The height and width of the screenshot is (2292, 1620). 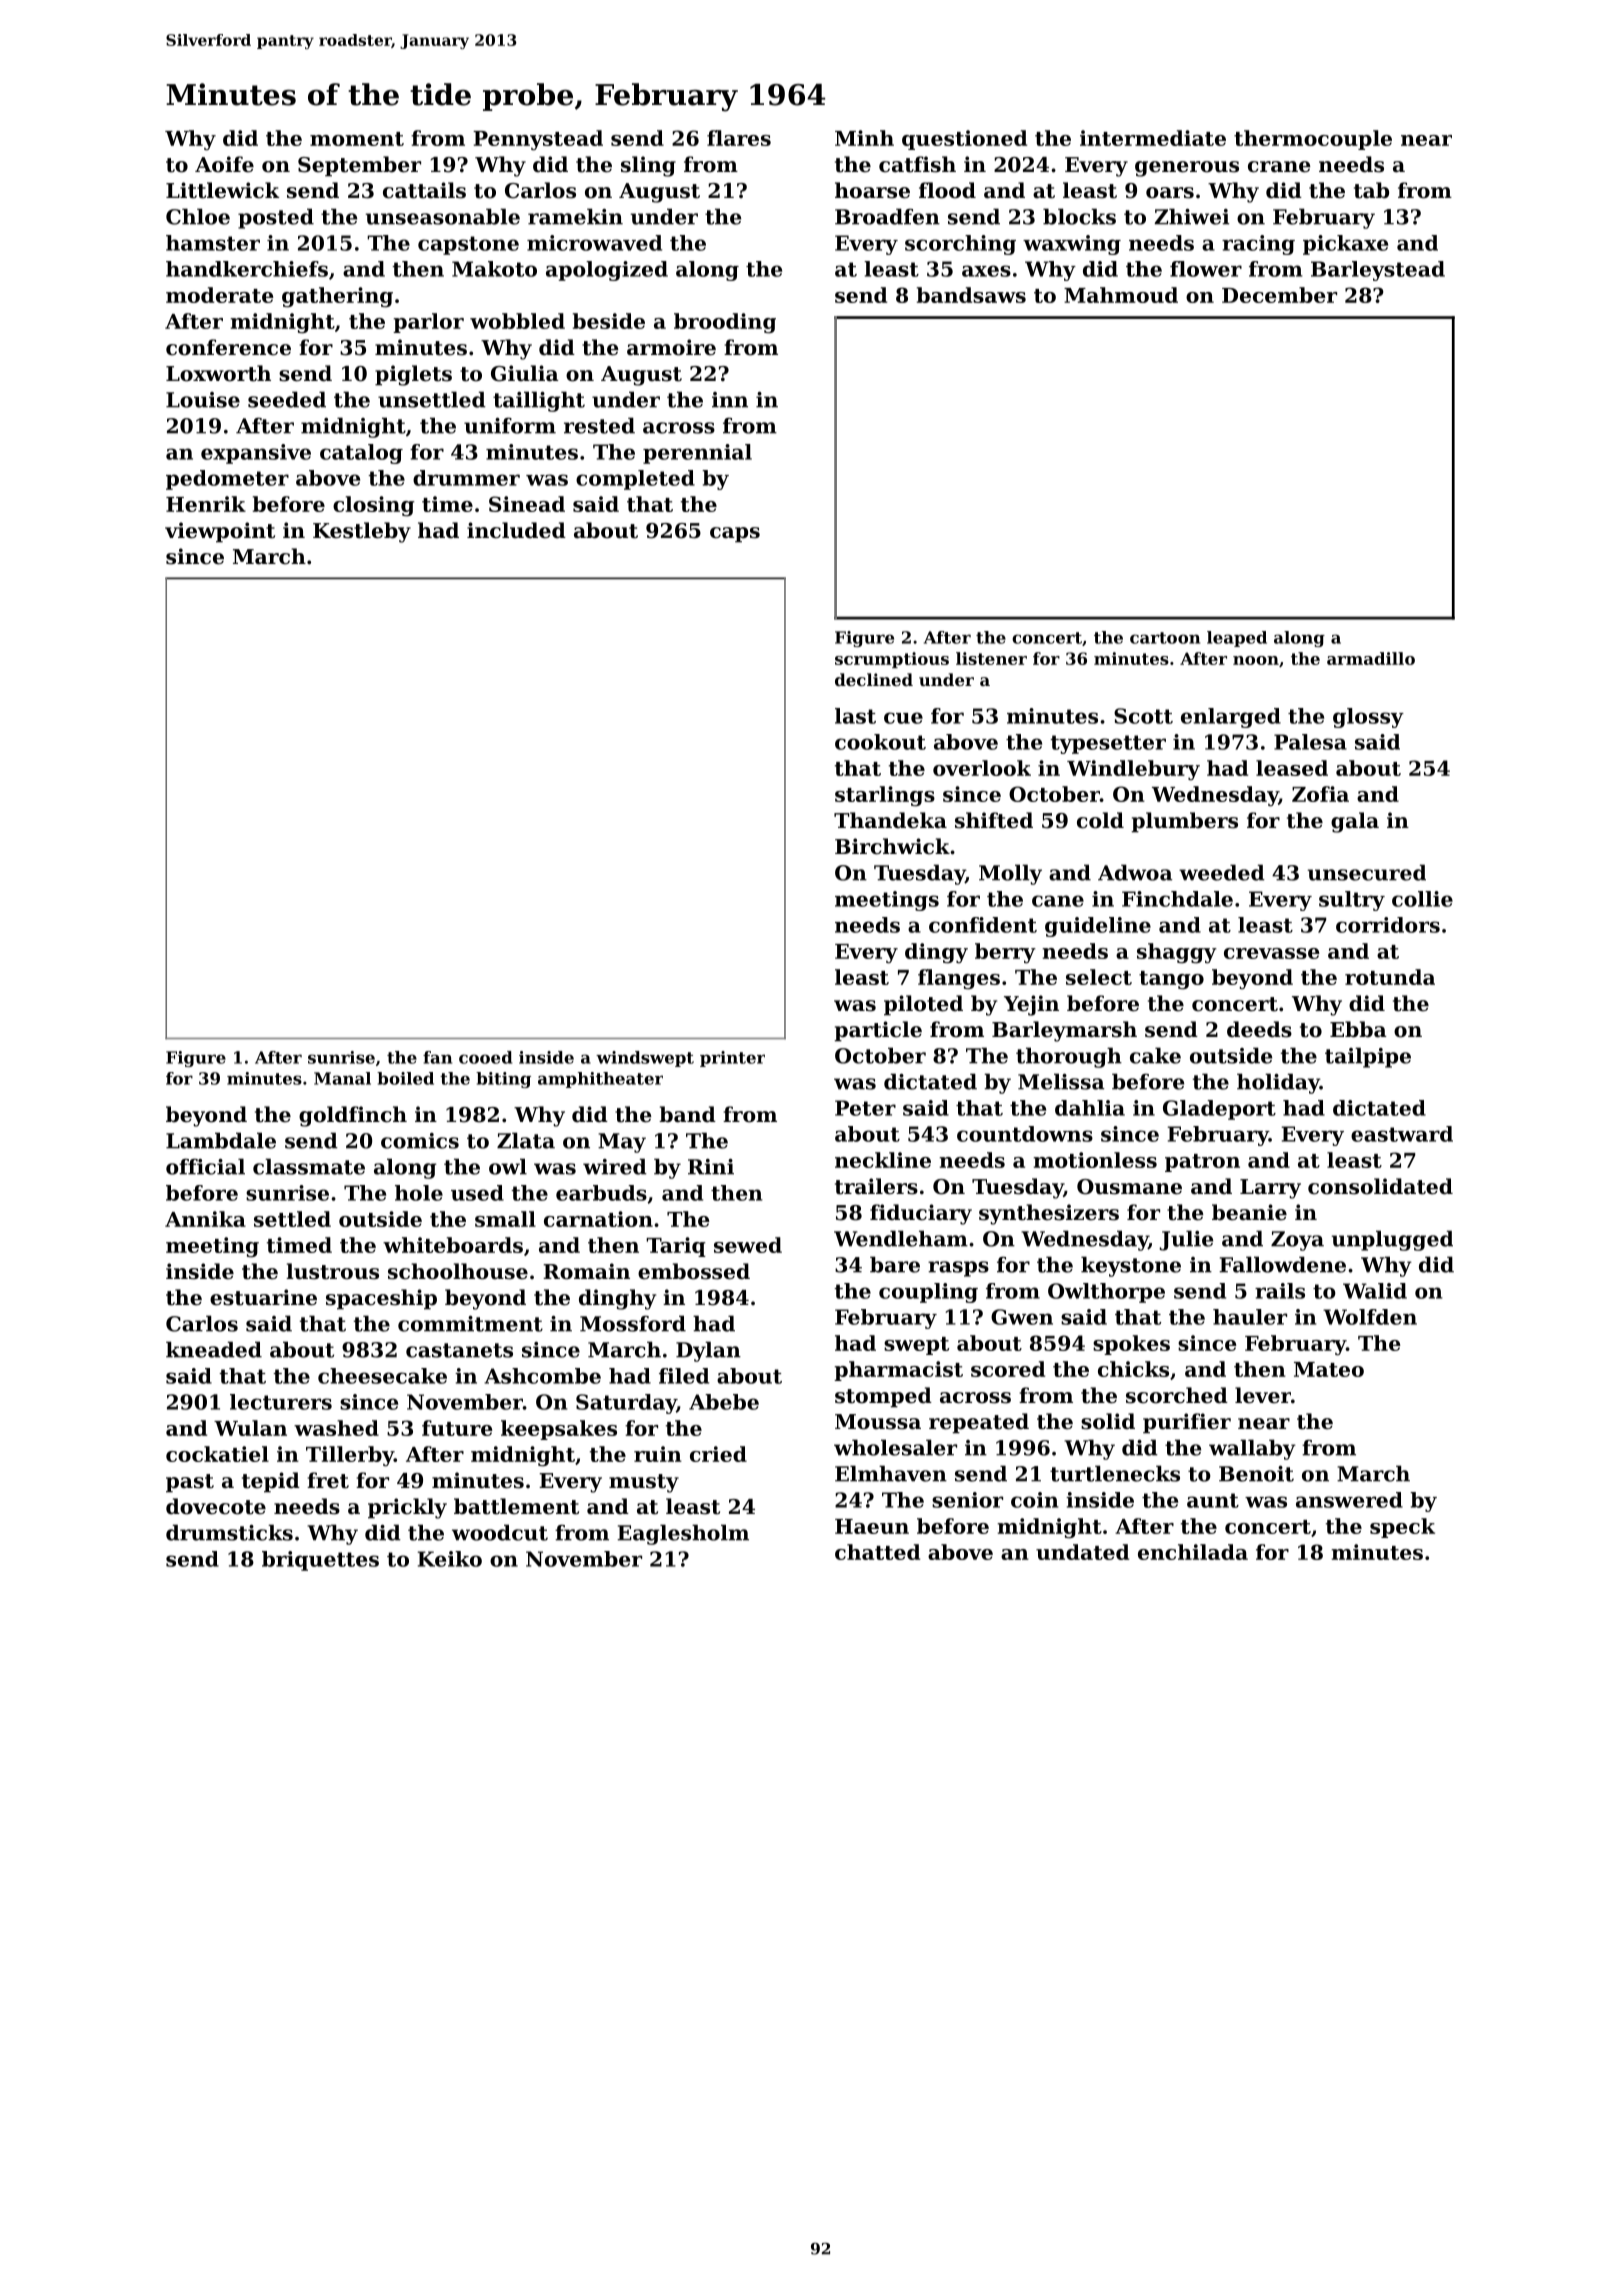 What do you see at coordinates (730, 400) in the screenshot?
I see `inn` at bounding box center [730, 400].
